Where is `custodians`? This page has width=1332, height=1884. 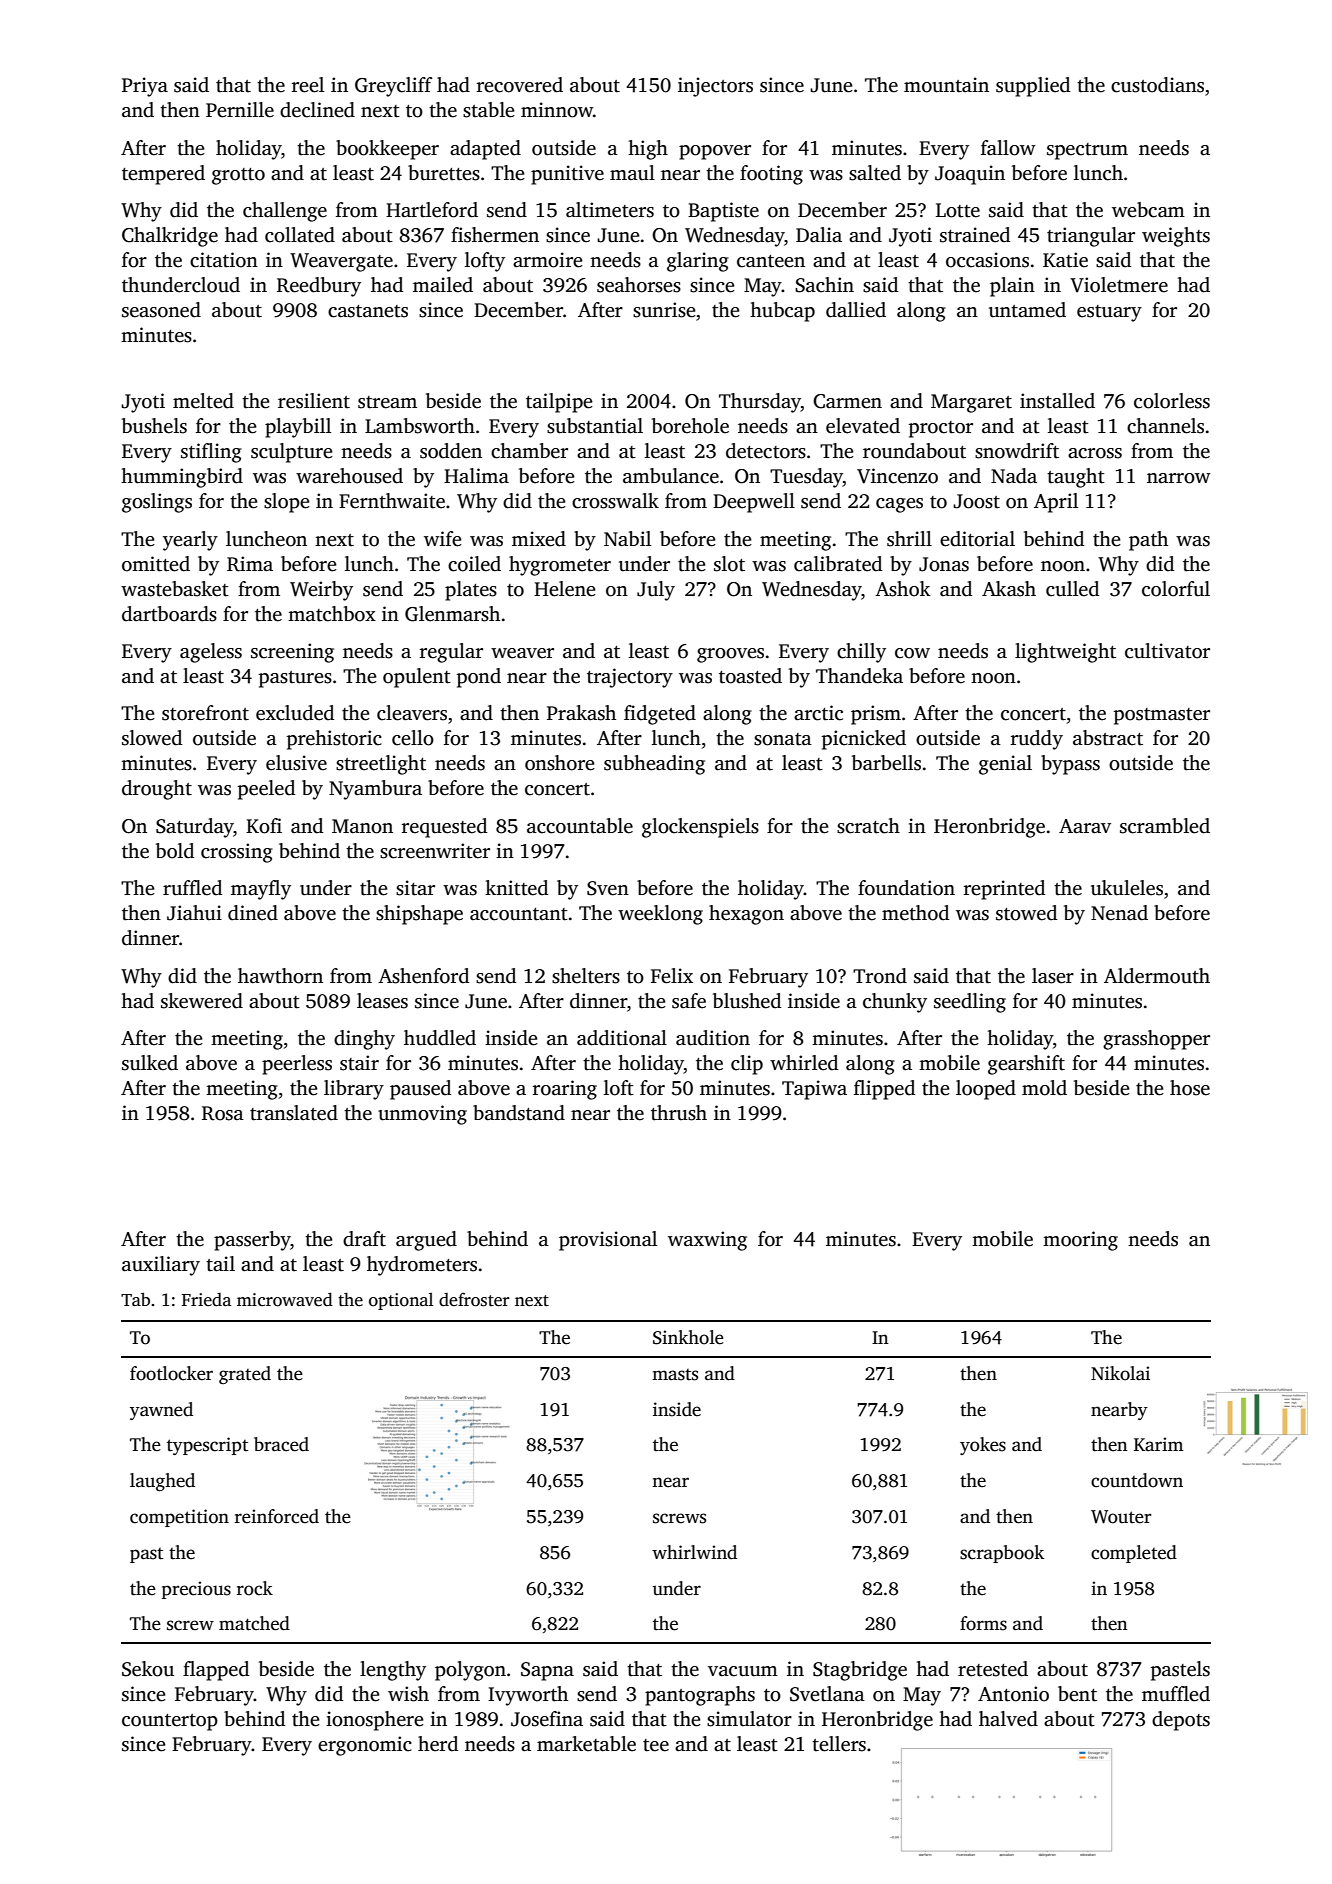 custodians is located at coordinates (1157, 85).
